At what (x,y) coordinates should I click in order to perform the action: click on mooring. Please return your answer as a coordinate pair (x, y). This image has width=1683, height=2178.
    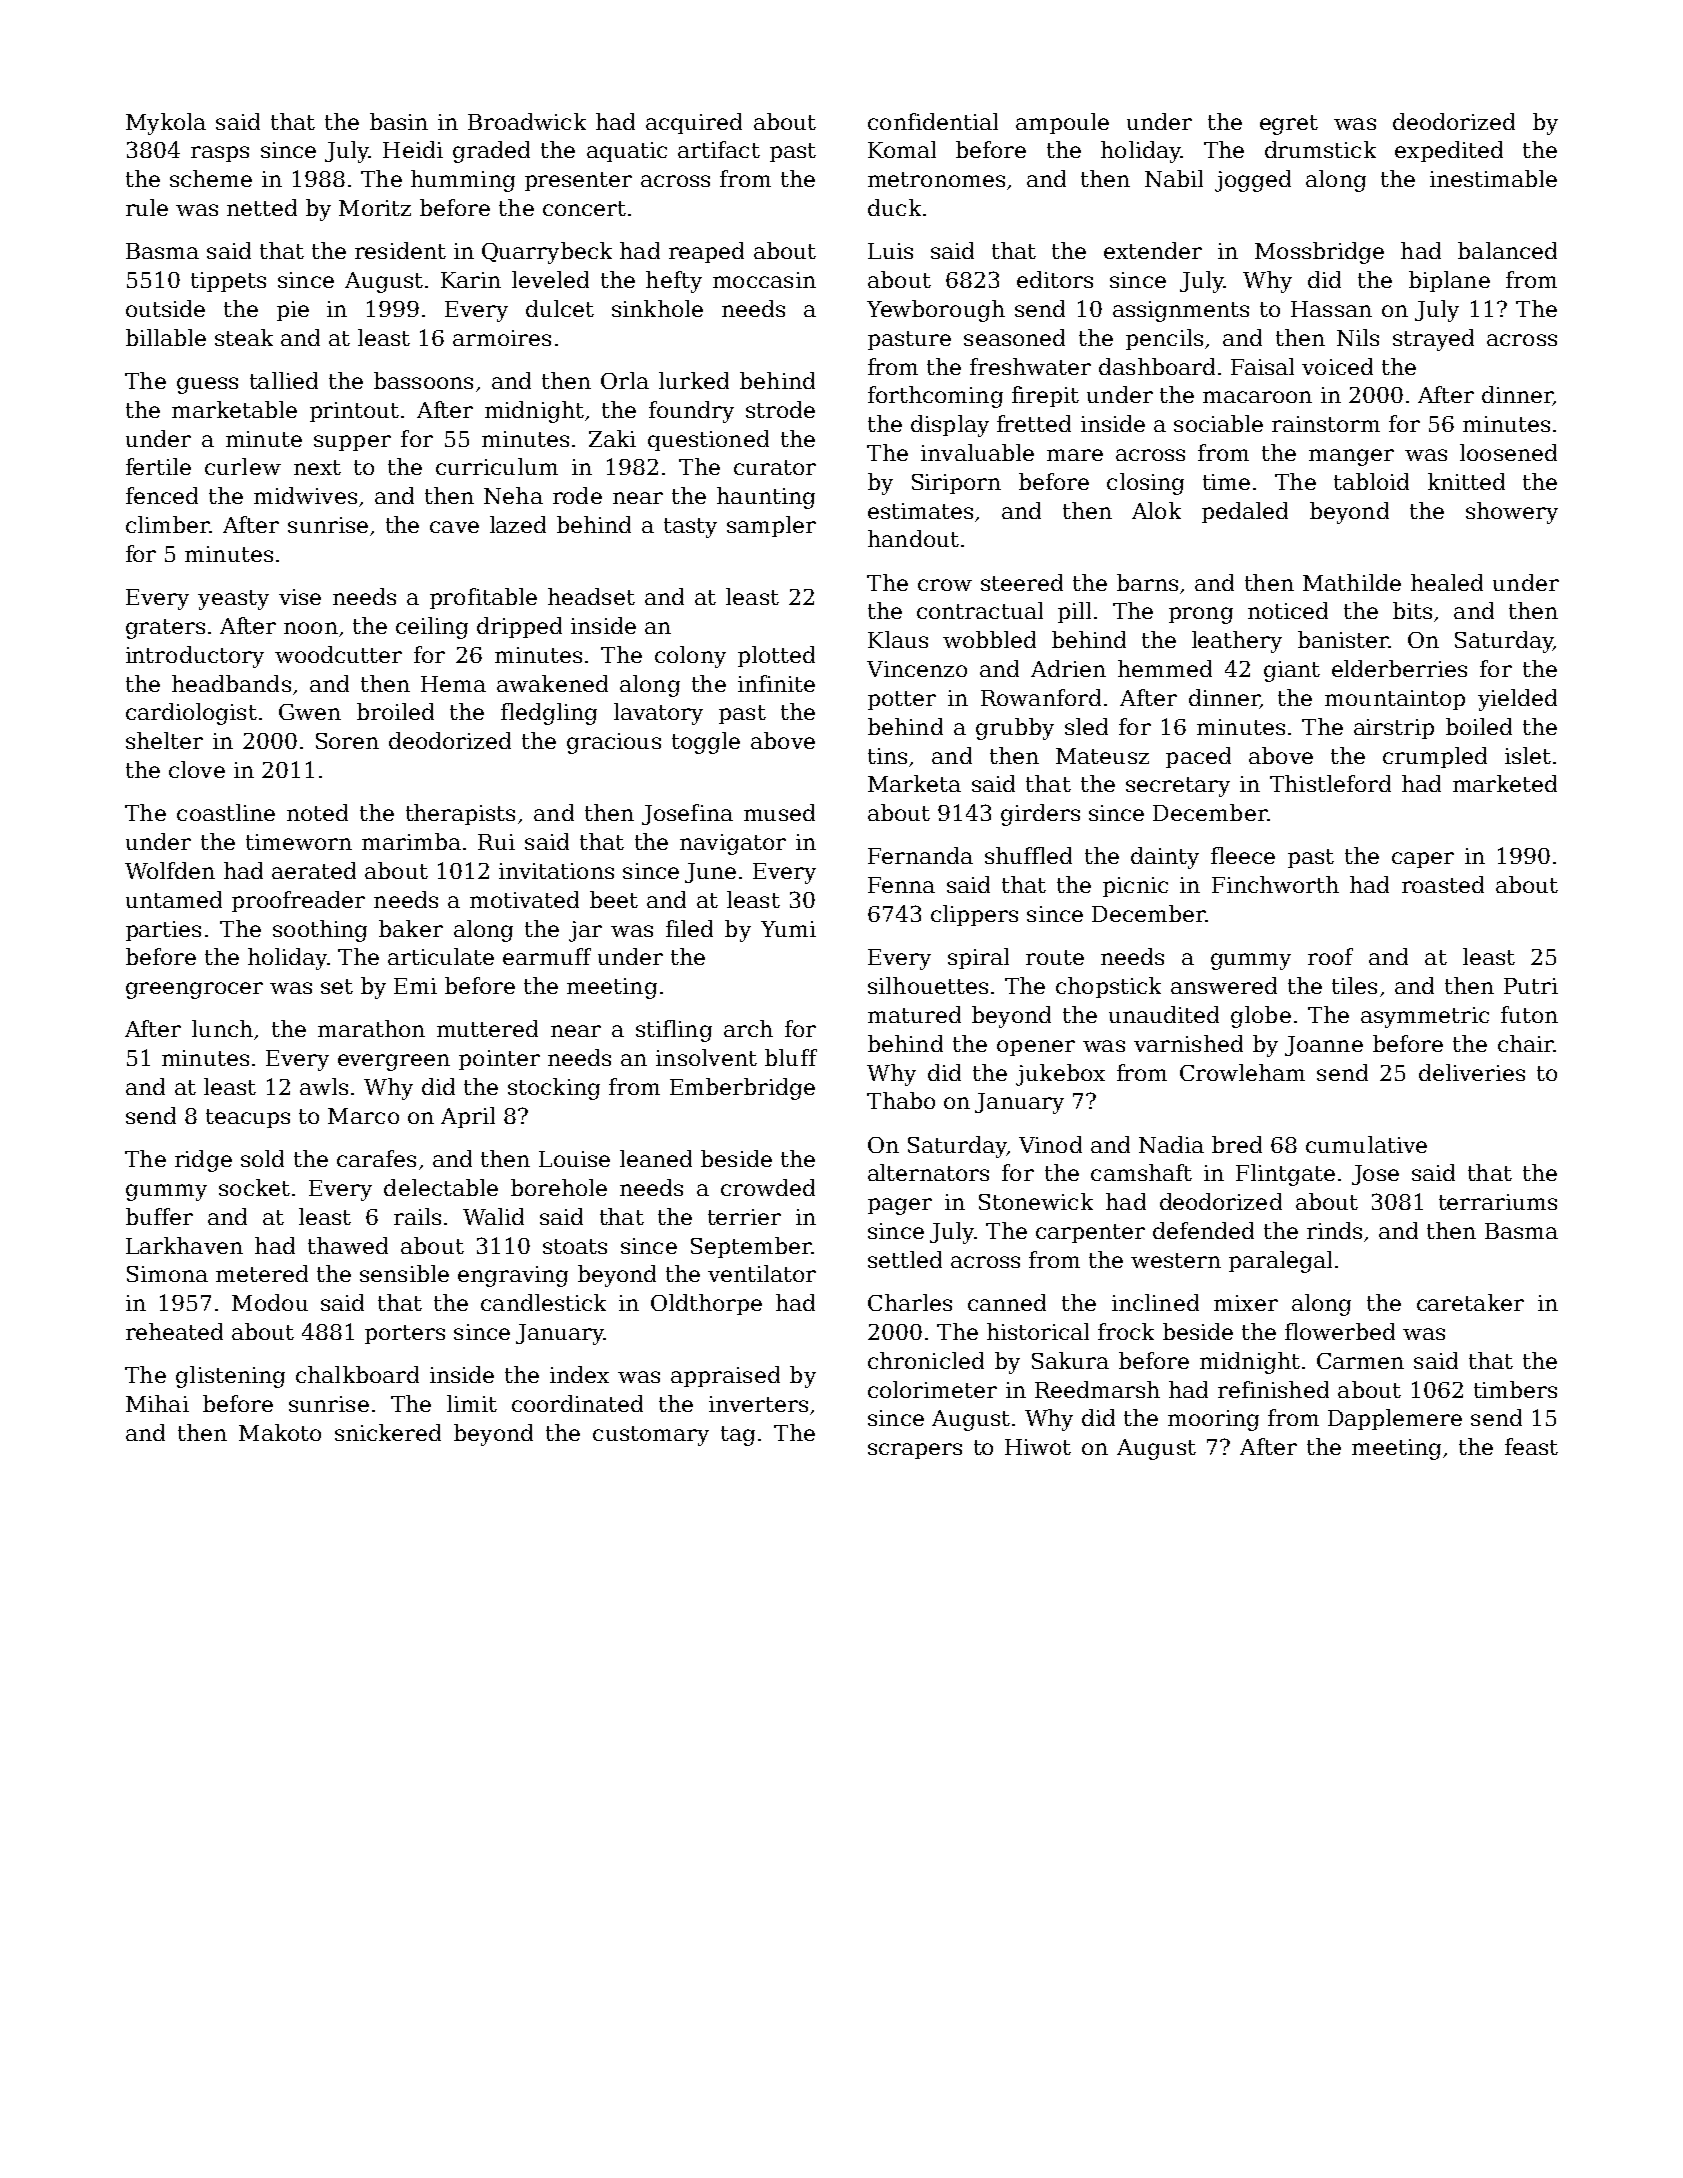
    Looking at the image, I should click on (1213, 1420).
